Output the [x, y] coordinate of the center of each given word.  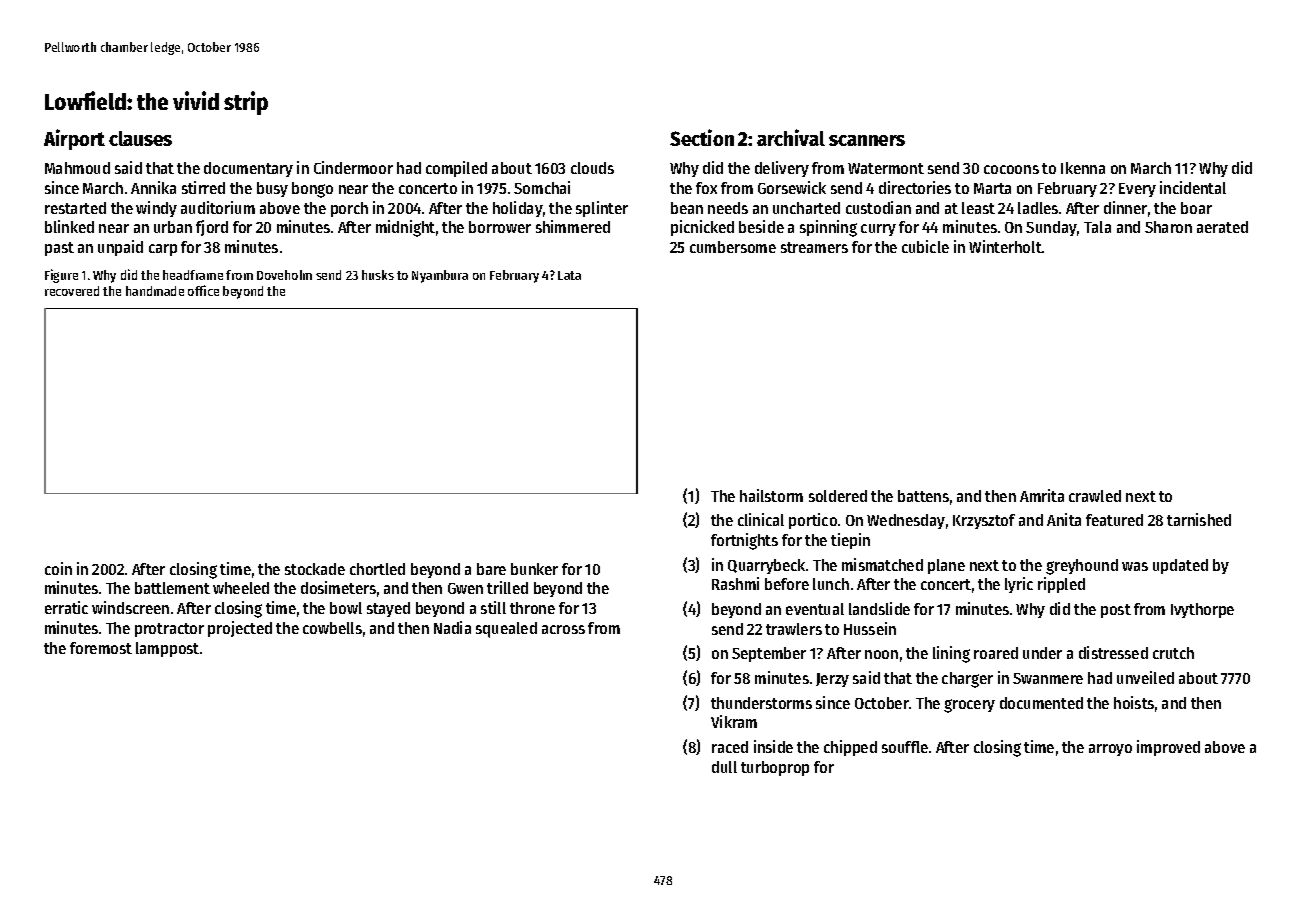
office [203, 290]
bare [491, 569]
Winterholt [1005, 246]
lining [951, 654]
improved [1168, 748]
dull [724, 767]
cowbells [332, 628]
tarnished [1199, 519]
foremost [101, 648]
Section [702, 137]
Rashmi [735, 583]
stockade [315, 569]
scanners [867, 140]
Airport [74, 139]
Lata [569, 275]
